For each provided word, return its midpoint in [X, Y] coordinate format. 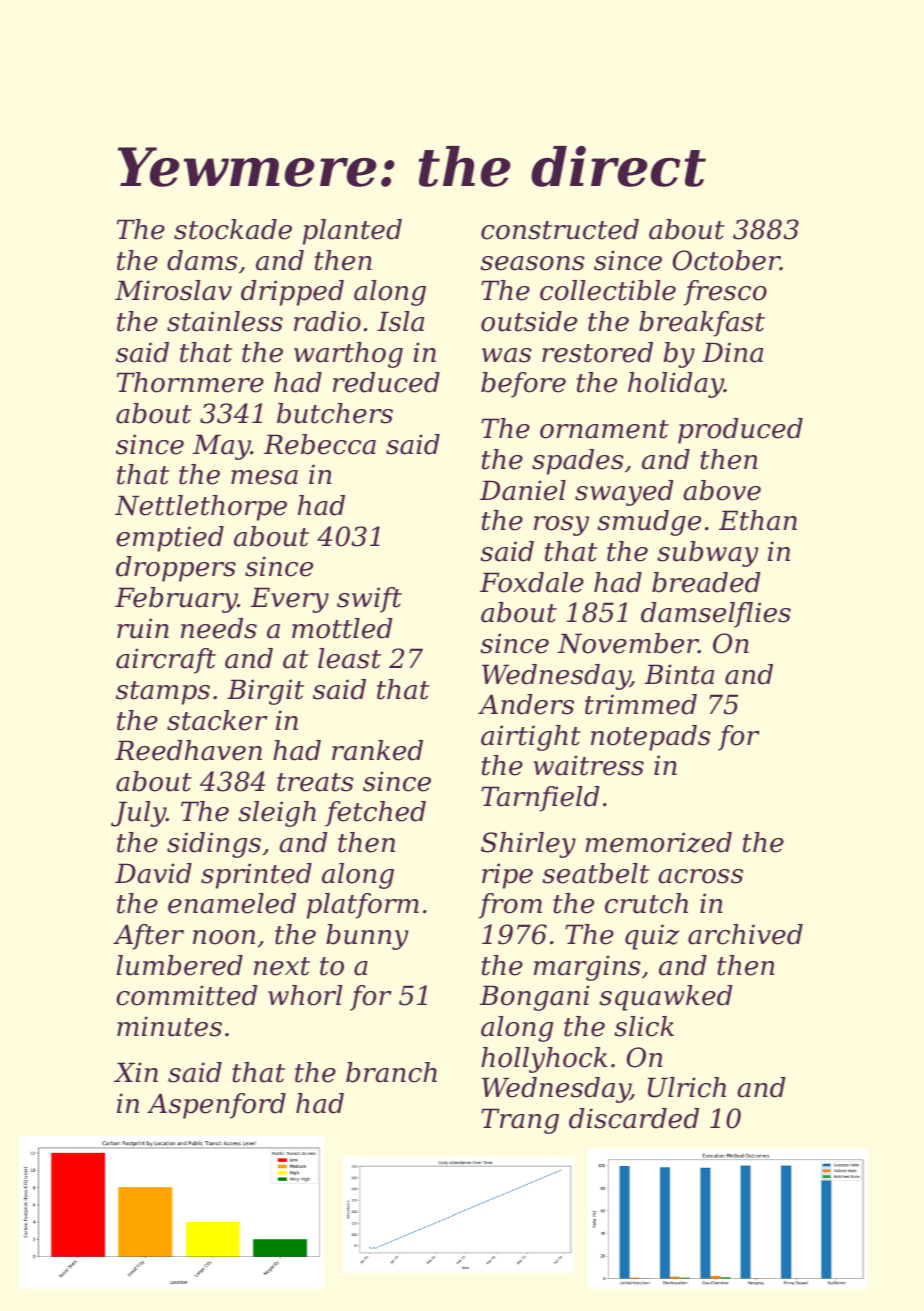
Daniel [523, 490]
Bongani [535, 998]
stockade [233, 229]
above [722, 490]
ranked [377, 750]
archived [745, 934]
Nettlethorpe [201, 508]
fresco [725, 293]
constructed [560, 229]
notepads [651, 738]
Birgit [265, 692]
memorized [658, 842]
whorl [305, 995]
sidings [214, 845]
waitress [588, 765]
